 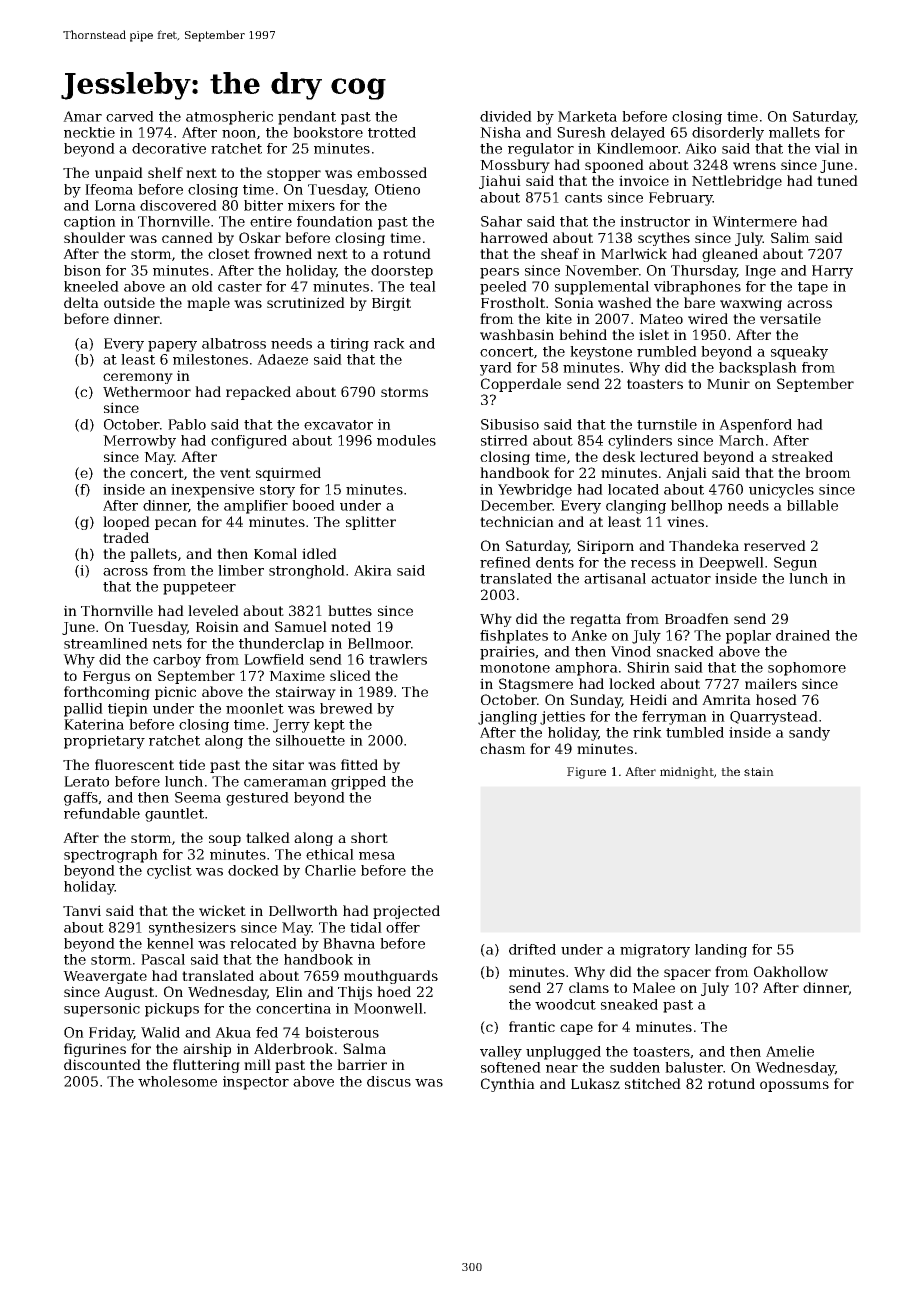 What do you see at coordinates (791, 971) in the page?
I see `Oakhollow` at bounding box center [791, 971].
